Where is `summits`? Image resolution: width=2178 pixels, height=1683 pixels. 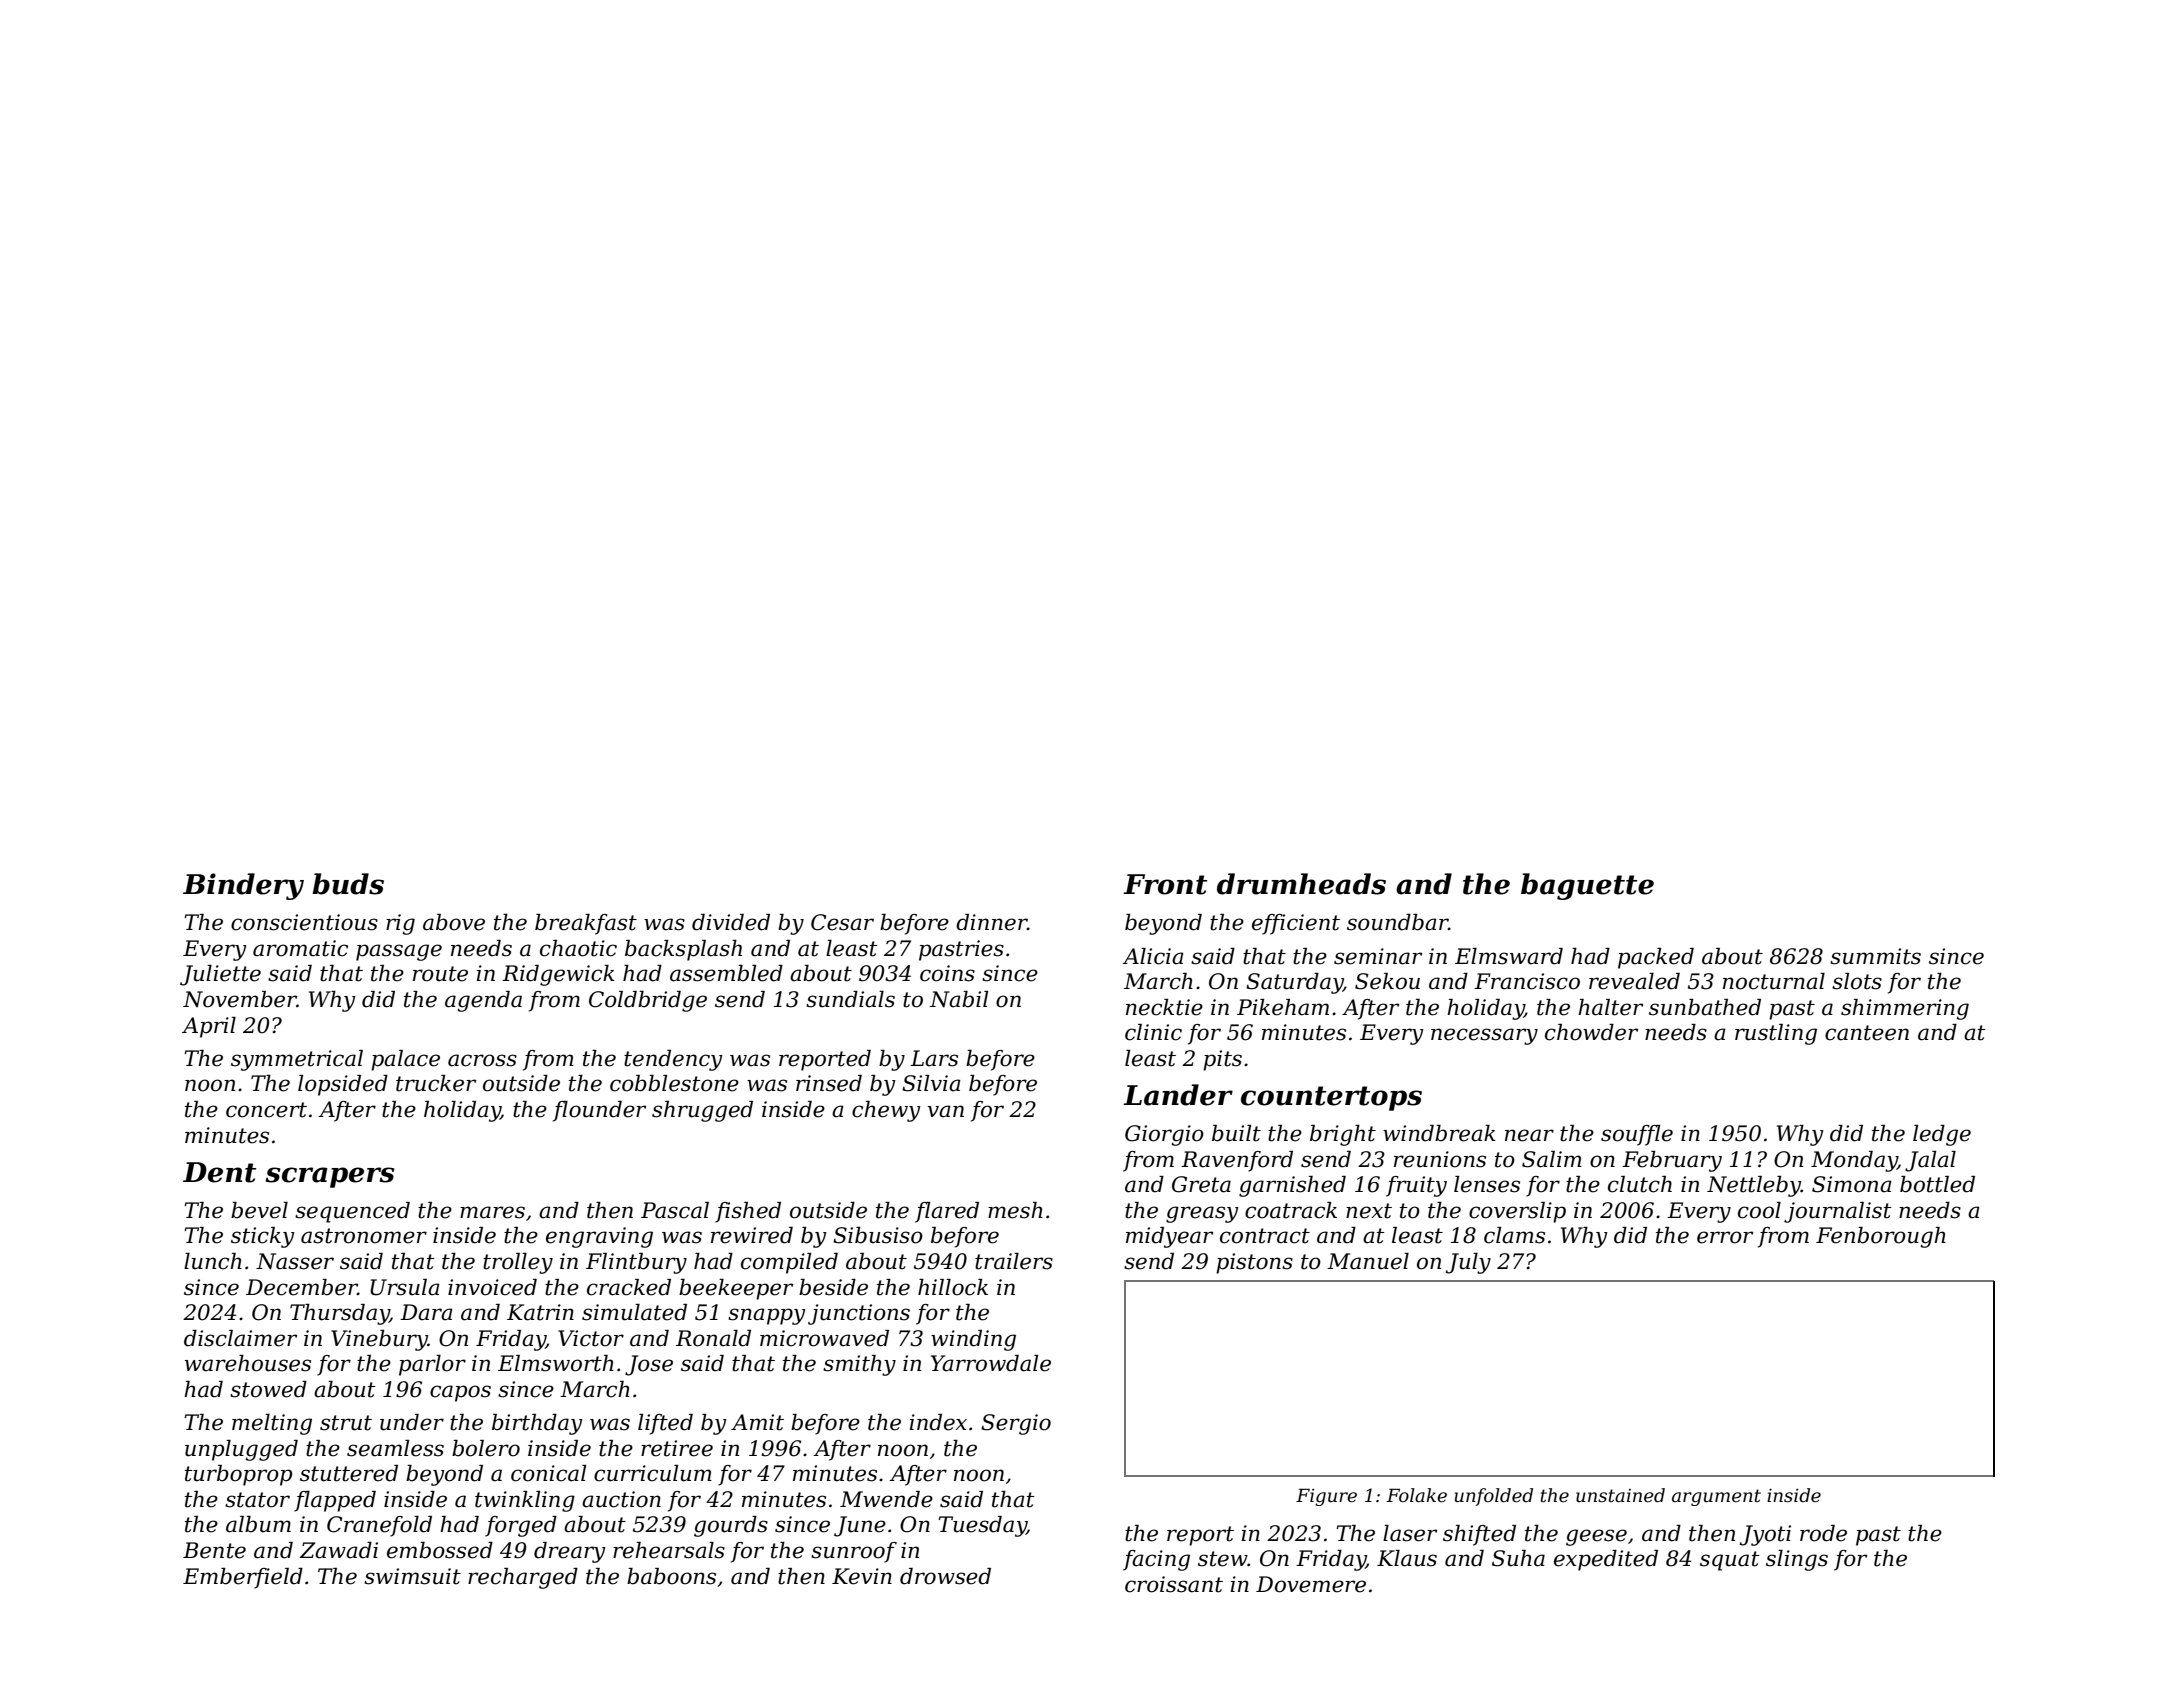 summits is located at coordinates (1875, 956).
